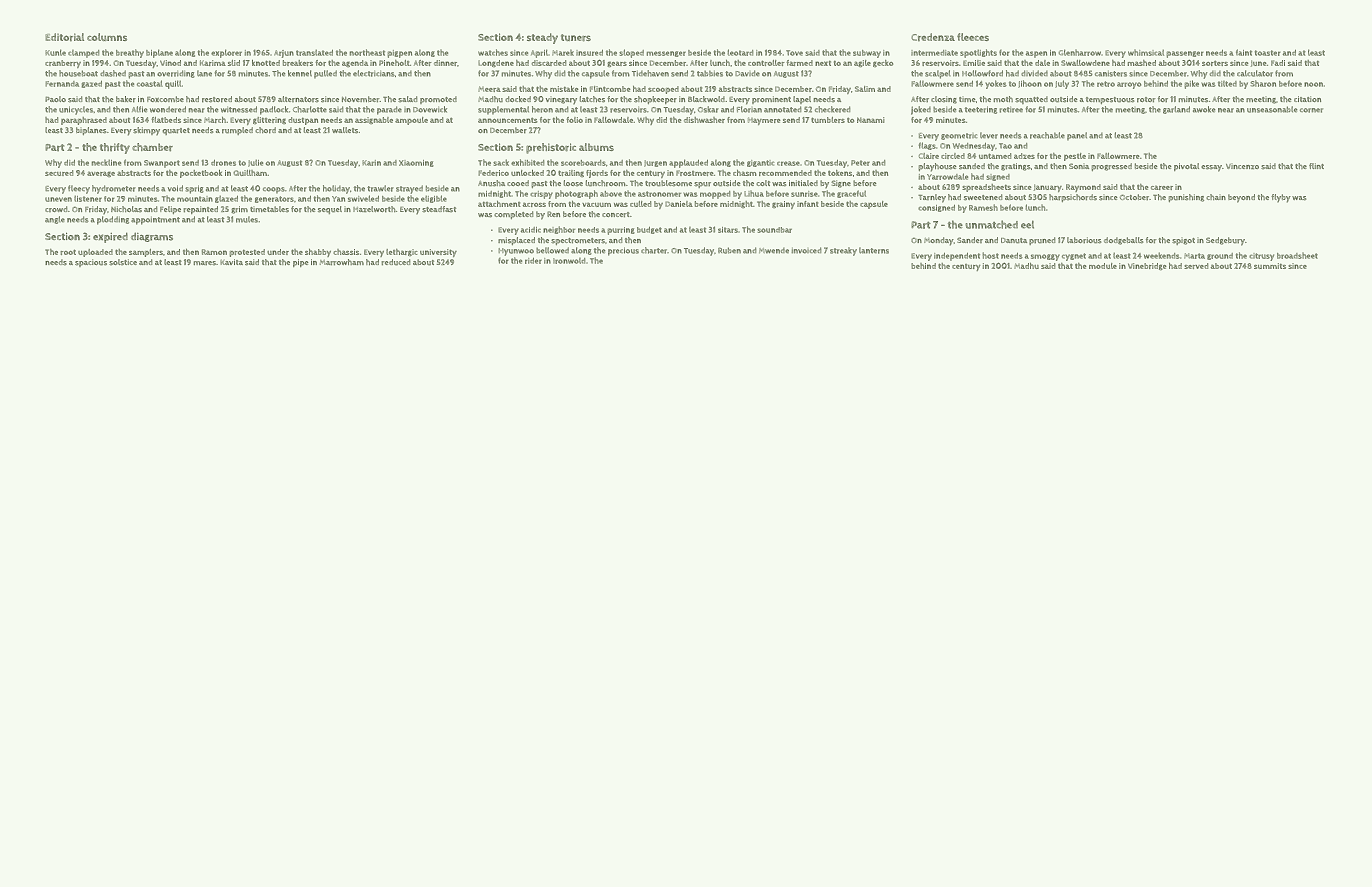 This screenshot has width=1372, height=887. What do you see at coordinates (576, 38) in the screenshot?
I see `tuners` at bounding box center [576, 38].
